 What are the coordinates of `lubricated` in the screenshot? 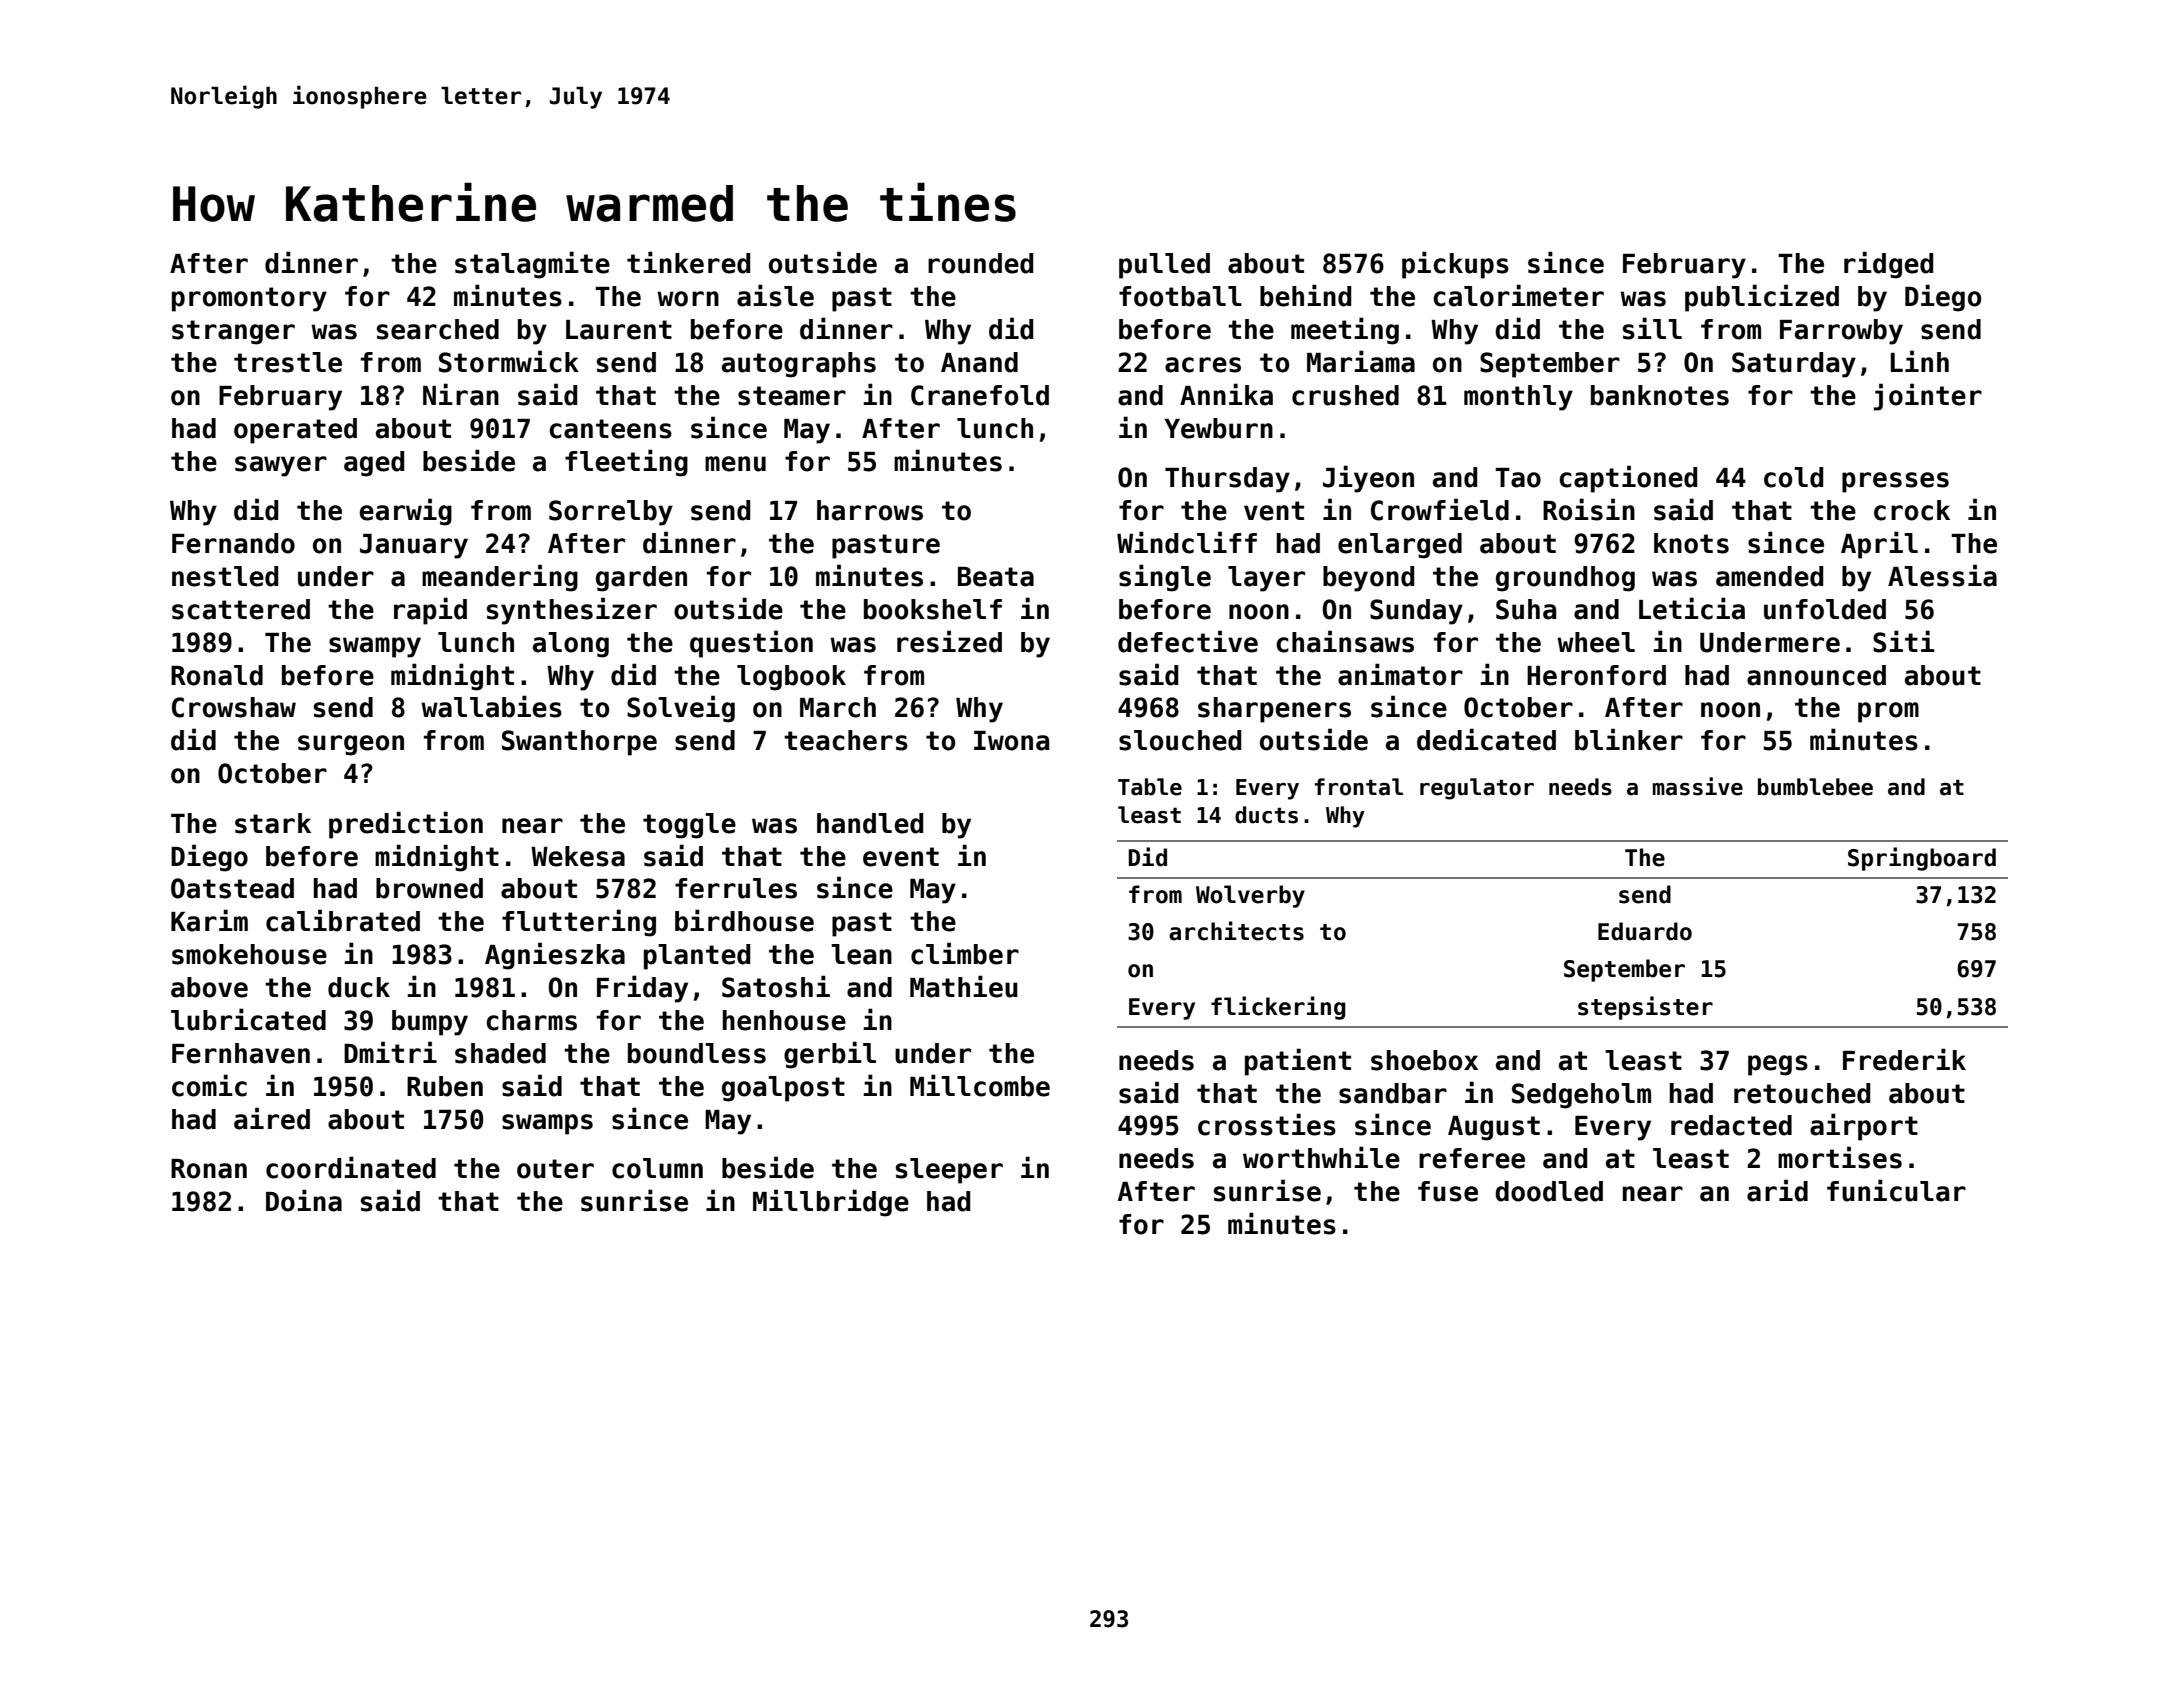 It's located at (248, 1019).
